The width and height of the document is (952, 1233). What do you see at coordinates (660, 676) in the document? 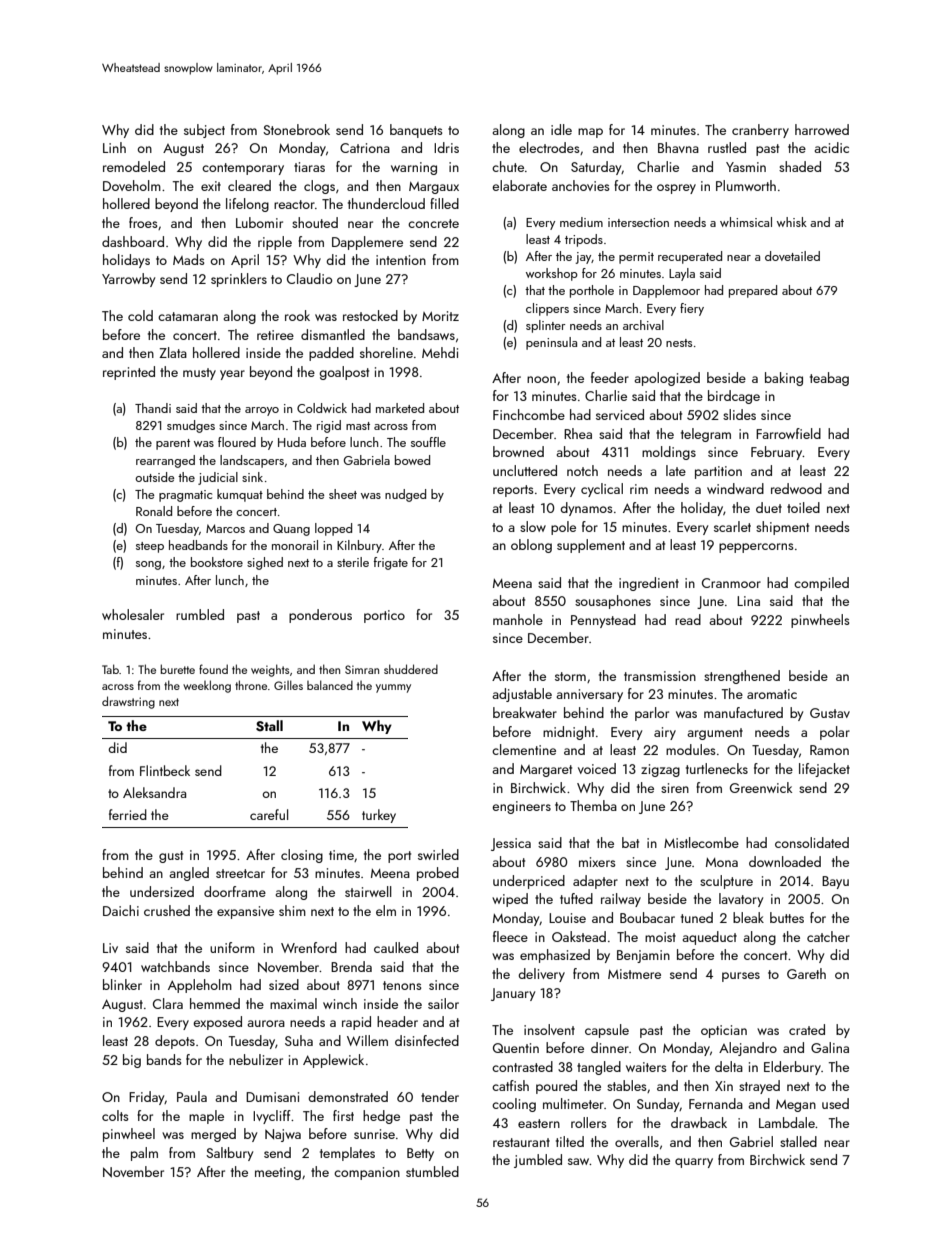
I see `transmission` at bounding box center [660, 676].
